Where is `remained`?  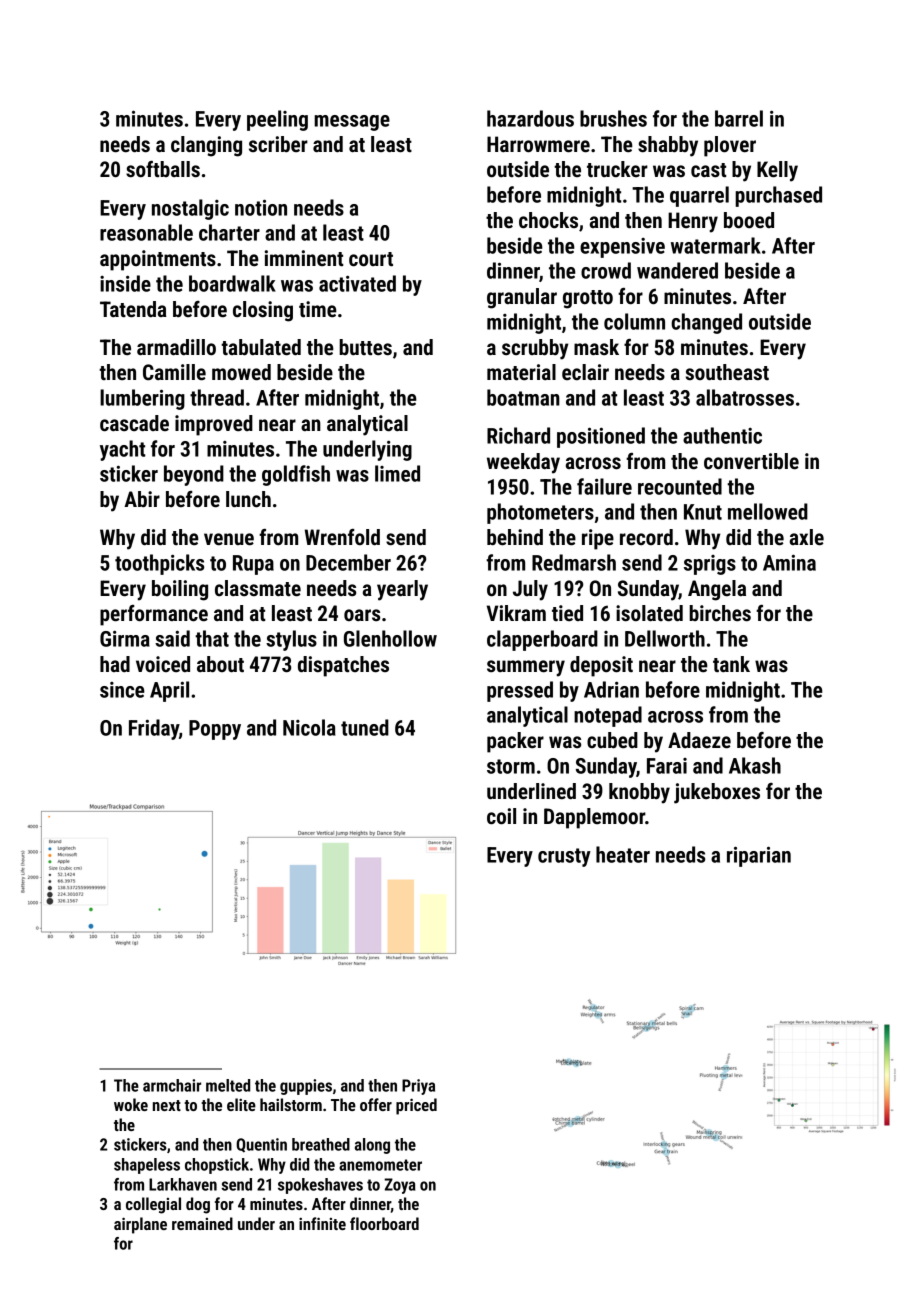
remained is located at coordinates (202, 1223).
